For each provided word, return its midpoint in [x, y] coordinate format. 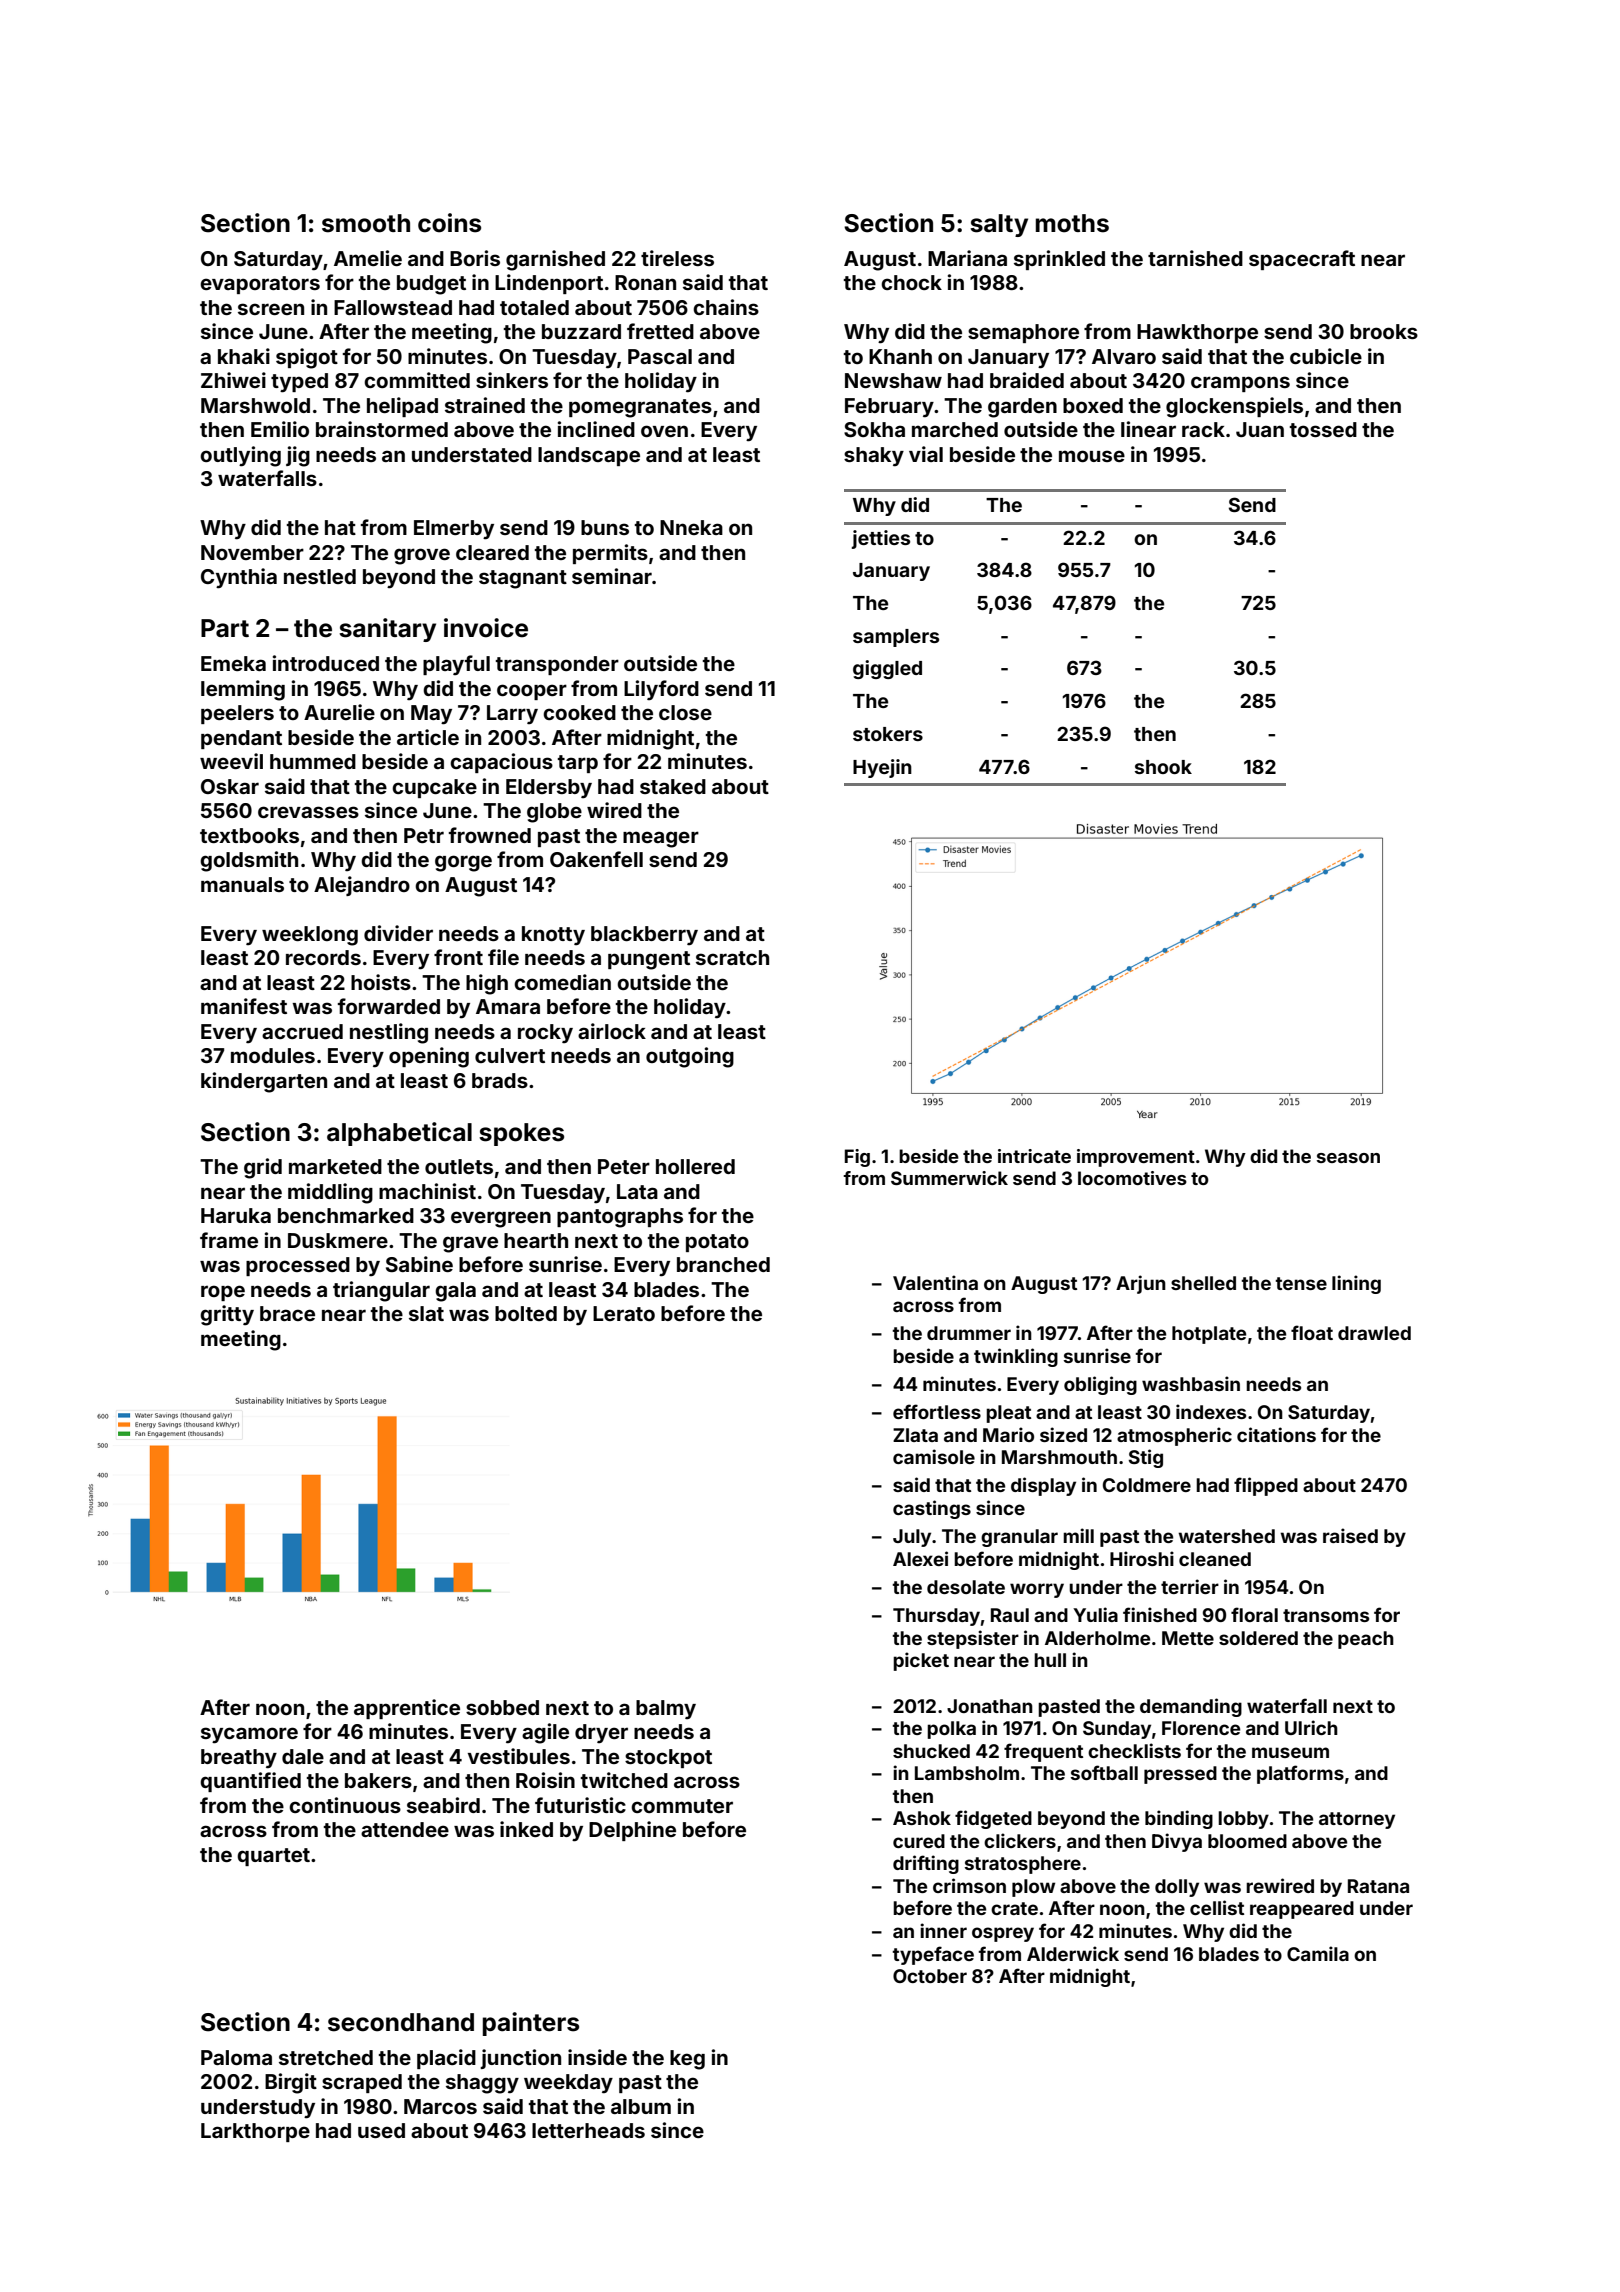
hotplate [1209, 1335]
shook [1163, 767]
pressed [1180, 1775]
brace [287, 1313]
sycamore [249, 1735]
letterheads [588, 2130]
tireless [677, 258]
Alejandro [362, 886]
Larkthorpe [255, 2132]
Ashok [922, 1818]
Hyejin [882, 768]
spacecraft [1302, 260]
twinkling [1016, 1357]
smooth [366, 223]
